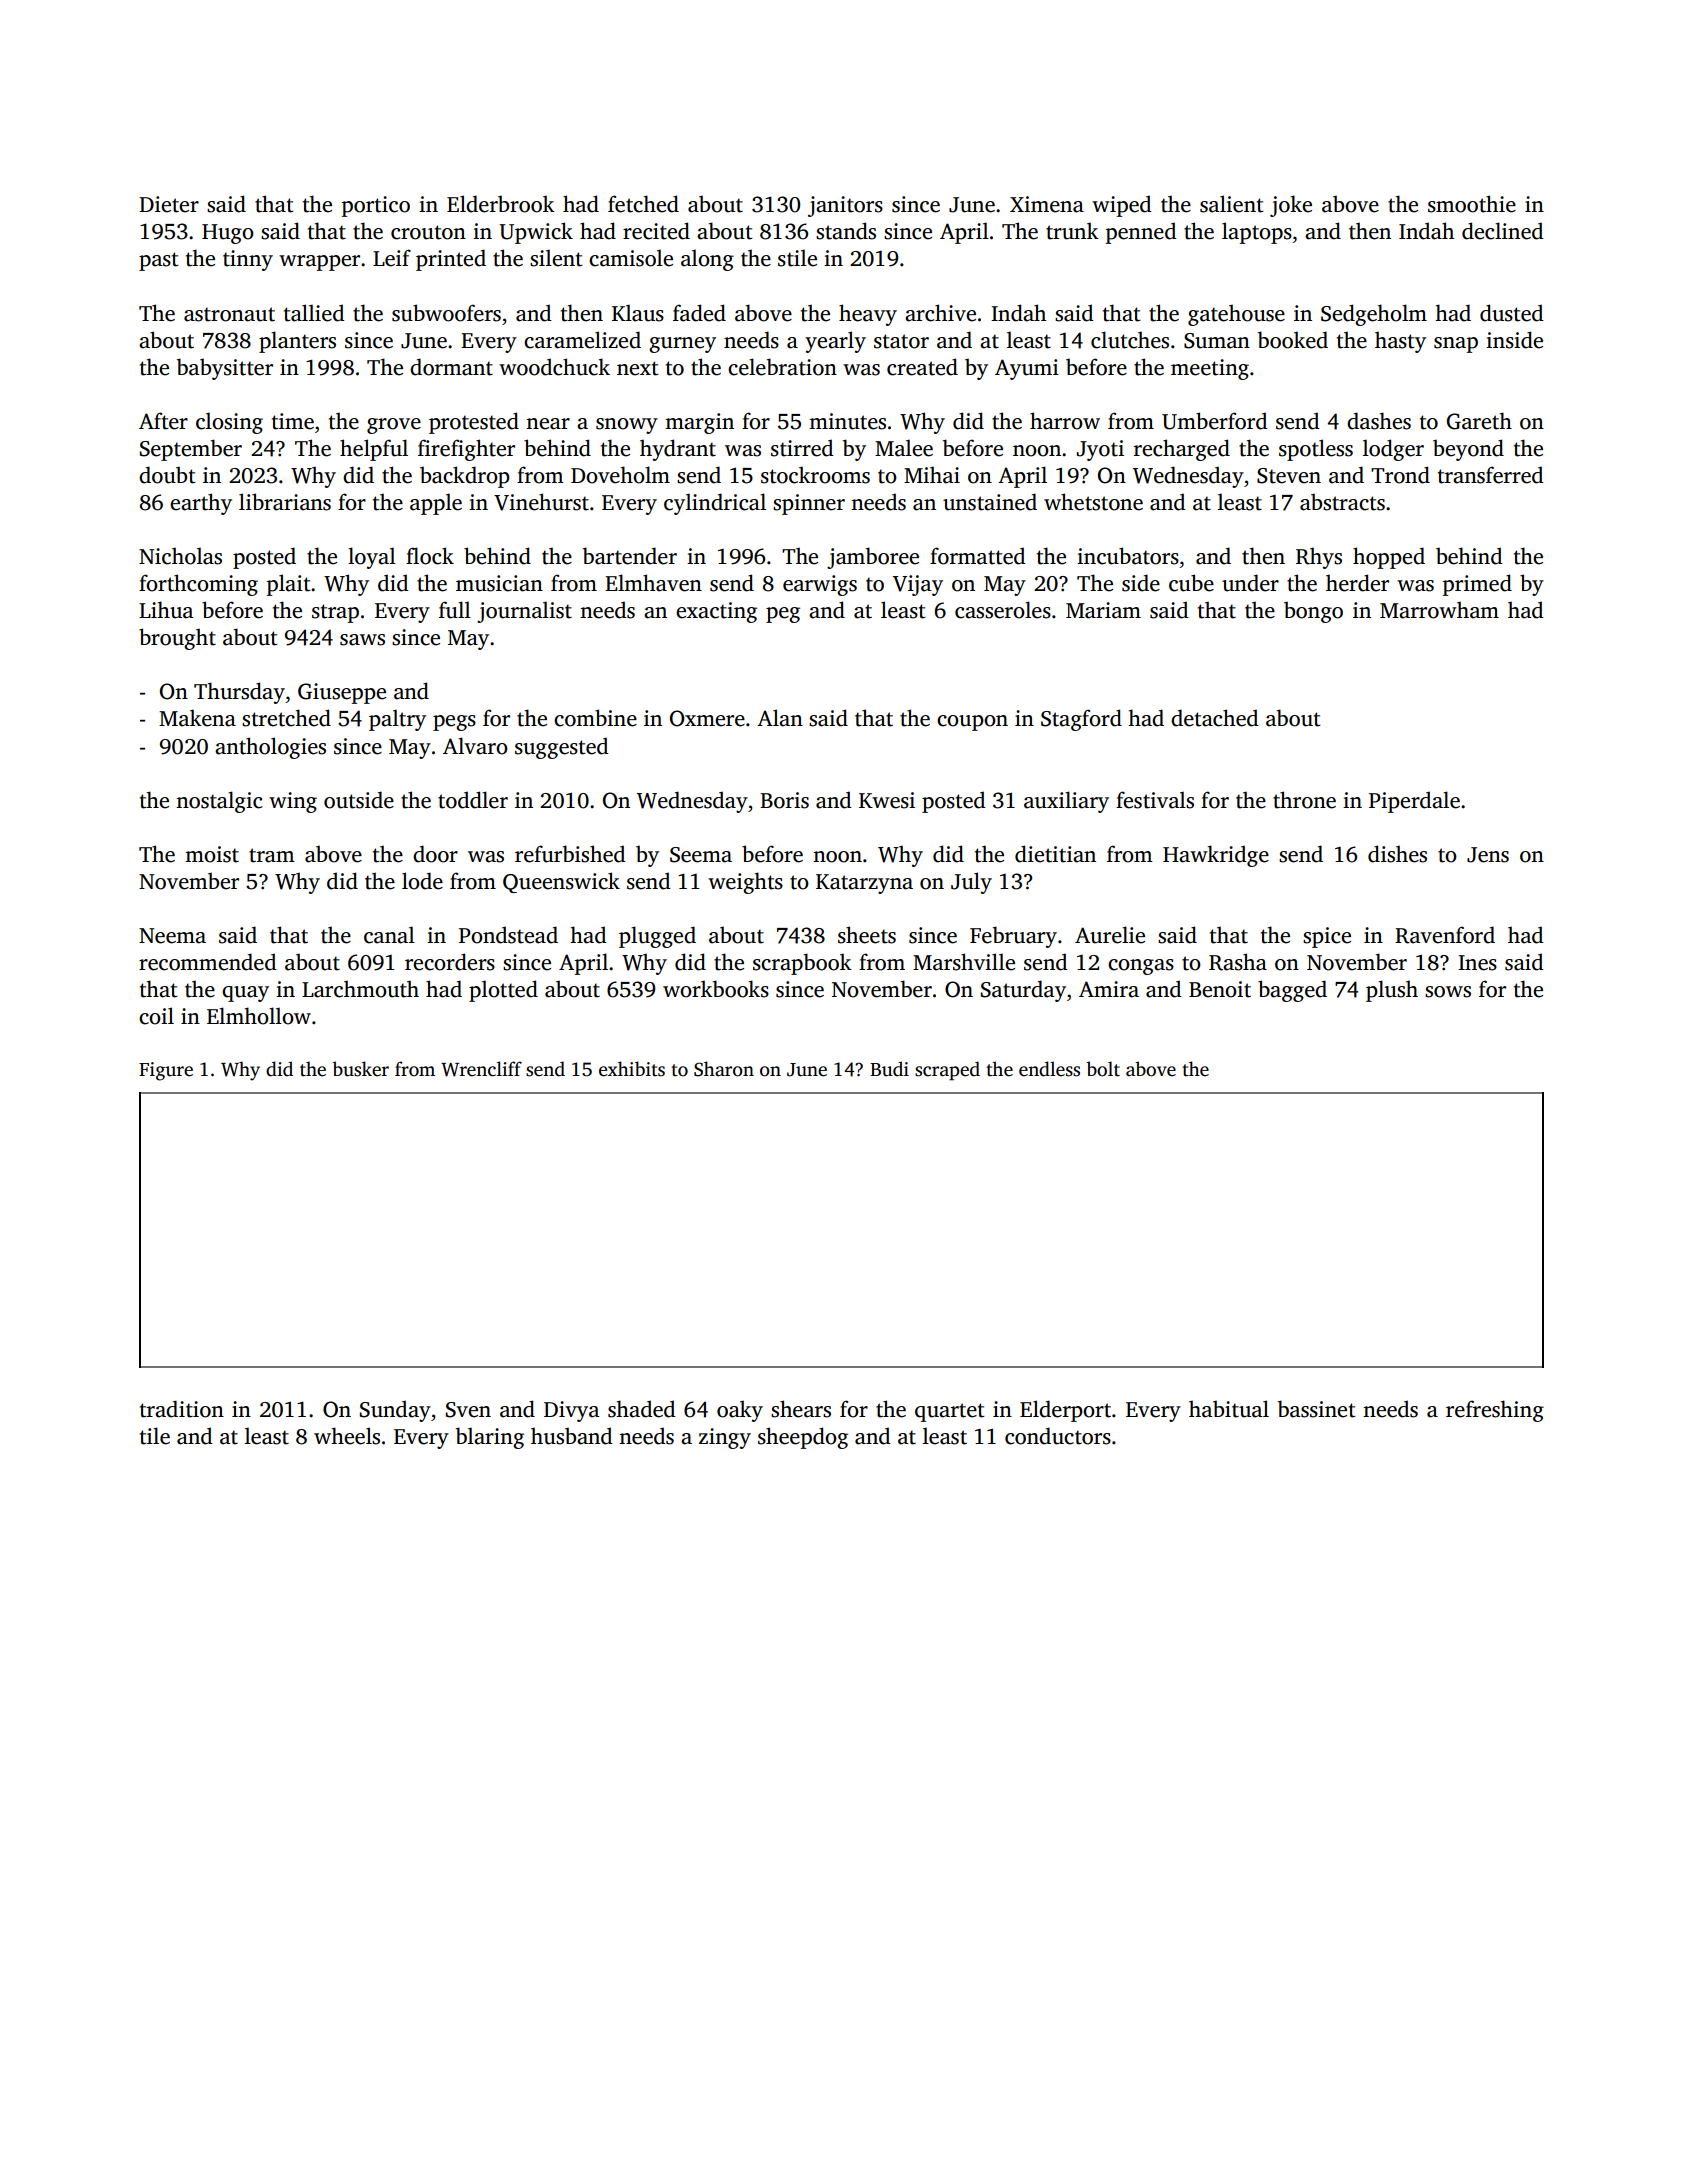 This screenshot has height=2178, width=1683. I want to click on Amira, so click(1109, 989).
